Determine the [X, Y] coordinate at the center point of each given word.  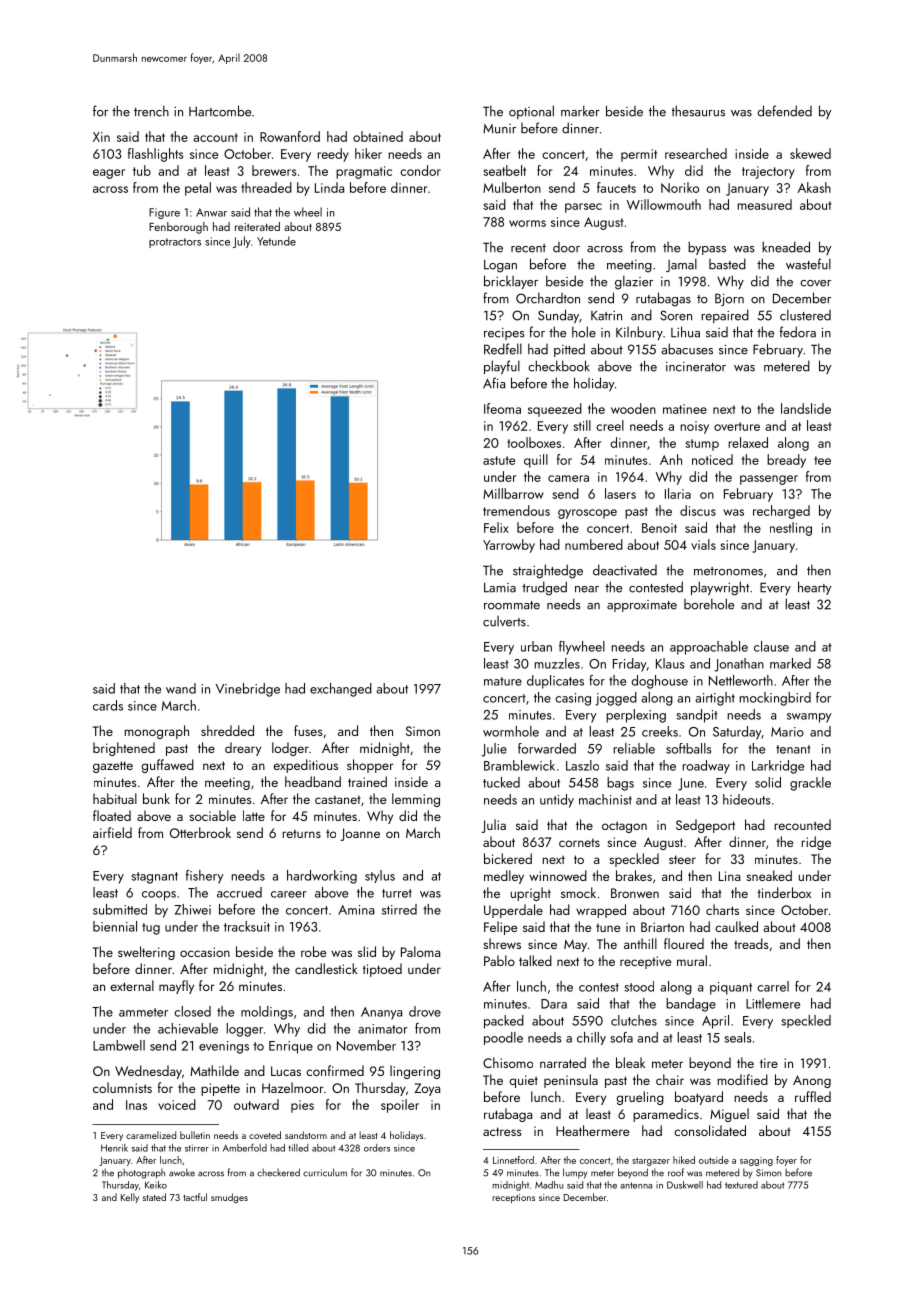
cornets [579, 842]
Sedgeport [705, 826]
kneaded [786, 247]
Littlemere [773, 1003]
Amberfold [245, 1148]
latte [254, 815]
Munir [499, 129]
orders [377, 1148]
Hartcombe [220, 111]
